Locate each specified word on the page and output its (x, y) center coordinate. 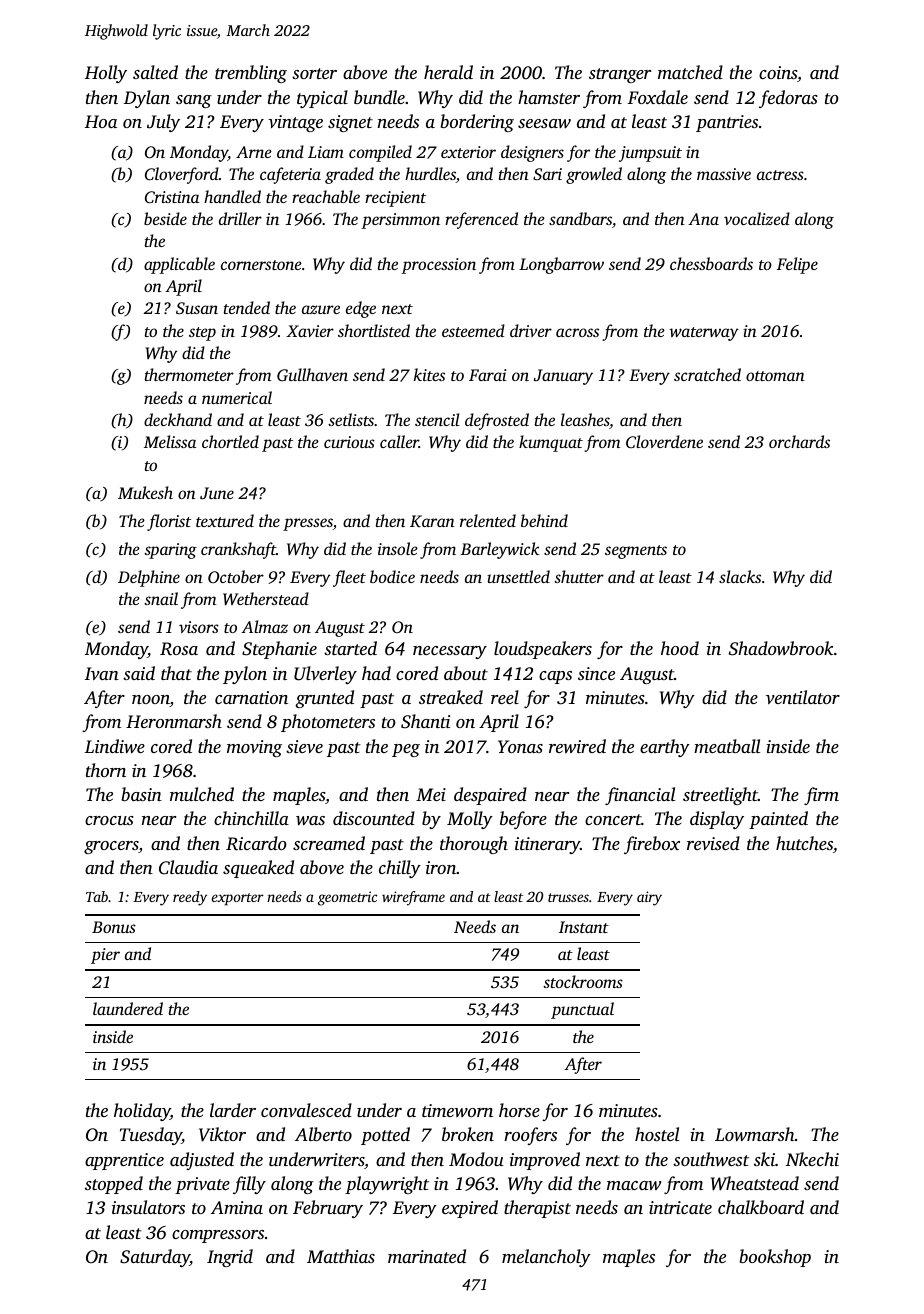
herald (448, 72)
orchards (799, 441)
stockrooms (583, 981)
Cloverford (182, 175)
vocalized (757, 218)
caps (555, 677)
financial (640, 796)
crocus (109, 820)
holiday (142, 1112)
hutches (804, 843)
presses (308, 524)
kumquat (551, 443)
